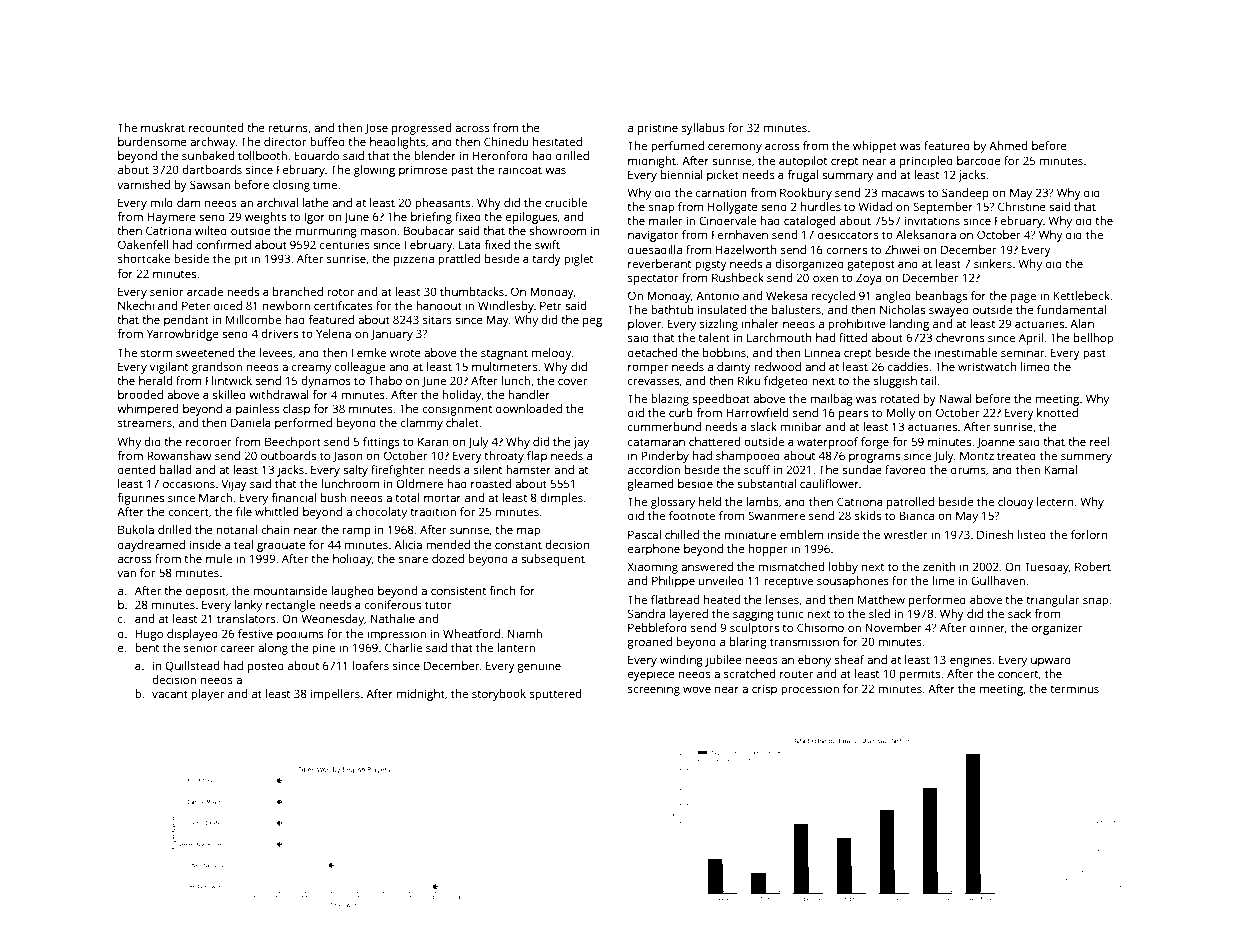  Describe the element at coordinates (179, 455) in the screenshot. I see `Rowanshaw` at that location.
